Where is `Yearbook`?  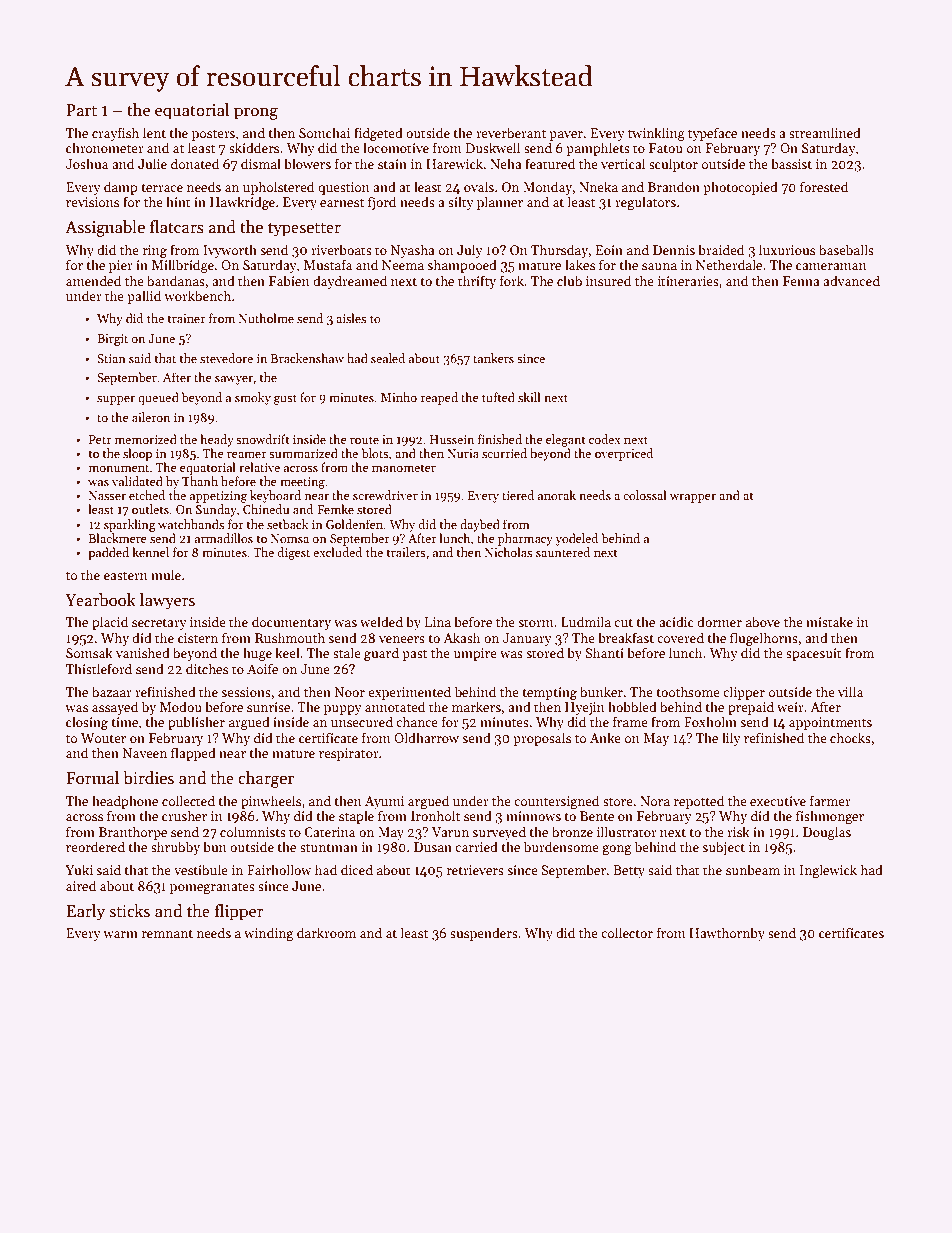
Yearbook is located at coordinates (100, 600).
